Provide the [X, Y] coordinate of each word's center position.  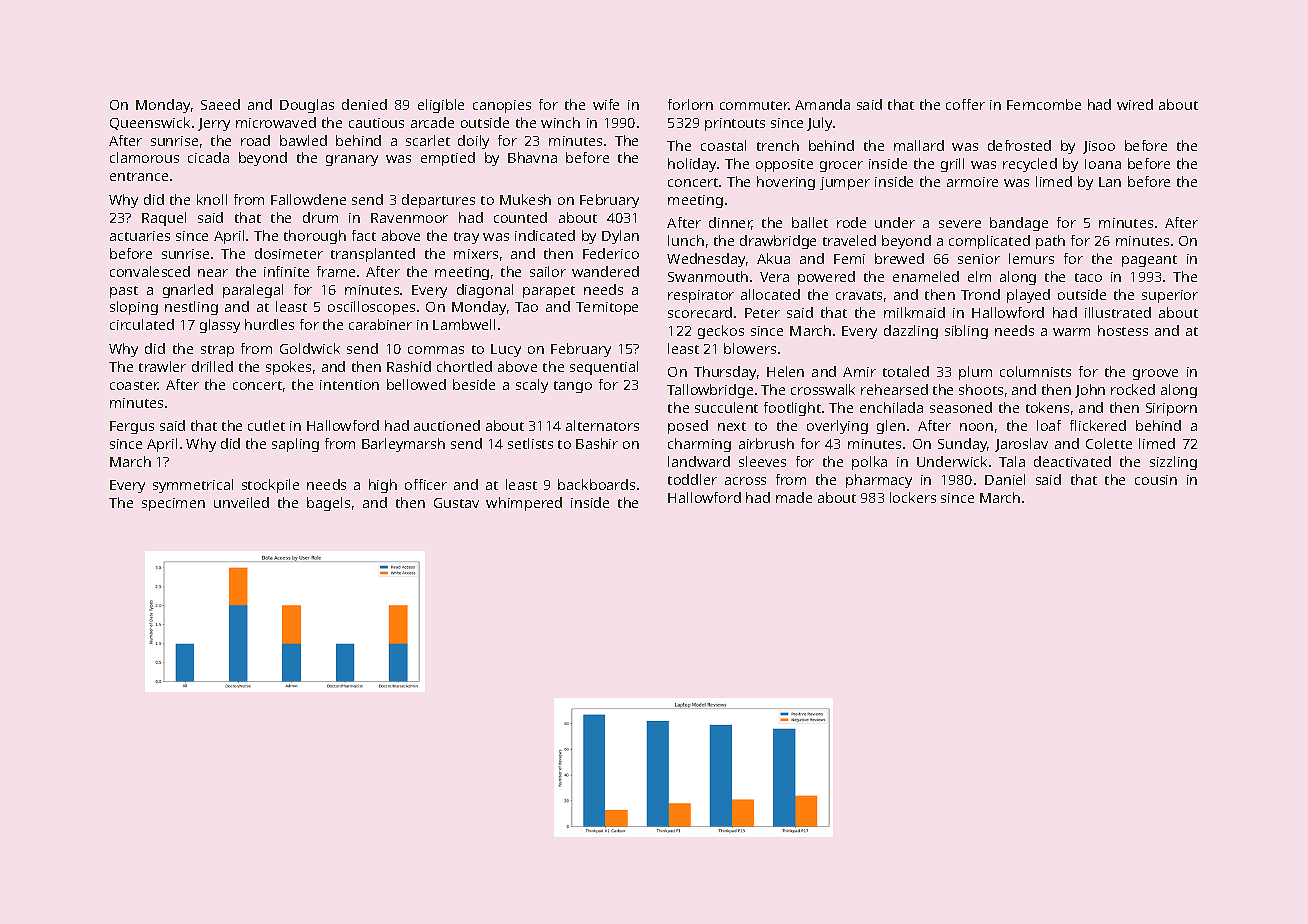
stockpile [270, 486]
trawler [162, 366]
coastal [723, 145]
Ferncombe [1044, 104]
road [255, 140]
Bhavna [532, 157]
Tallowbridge [710, 391]
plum [975, 373]
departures [438, 201]
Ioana [1103, 164]
